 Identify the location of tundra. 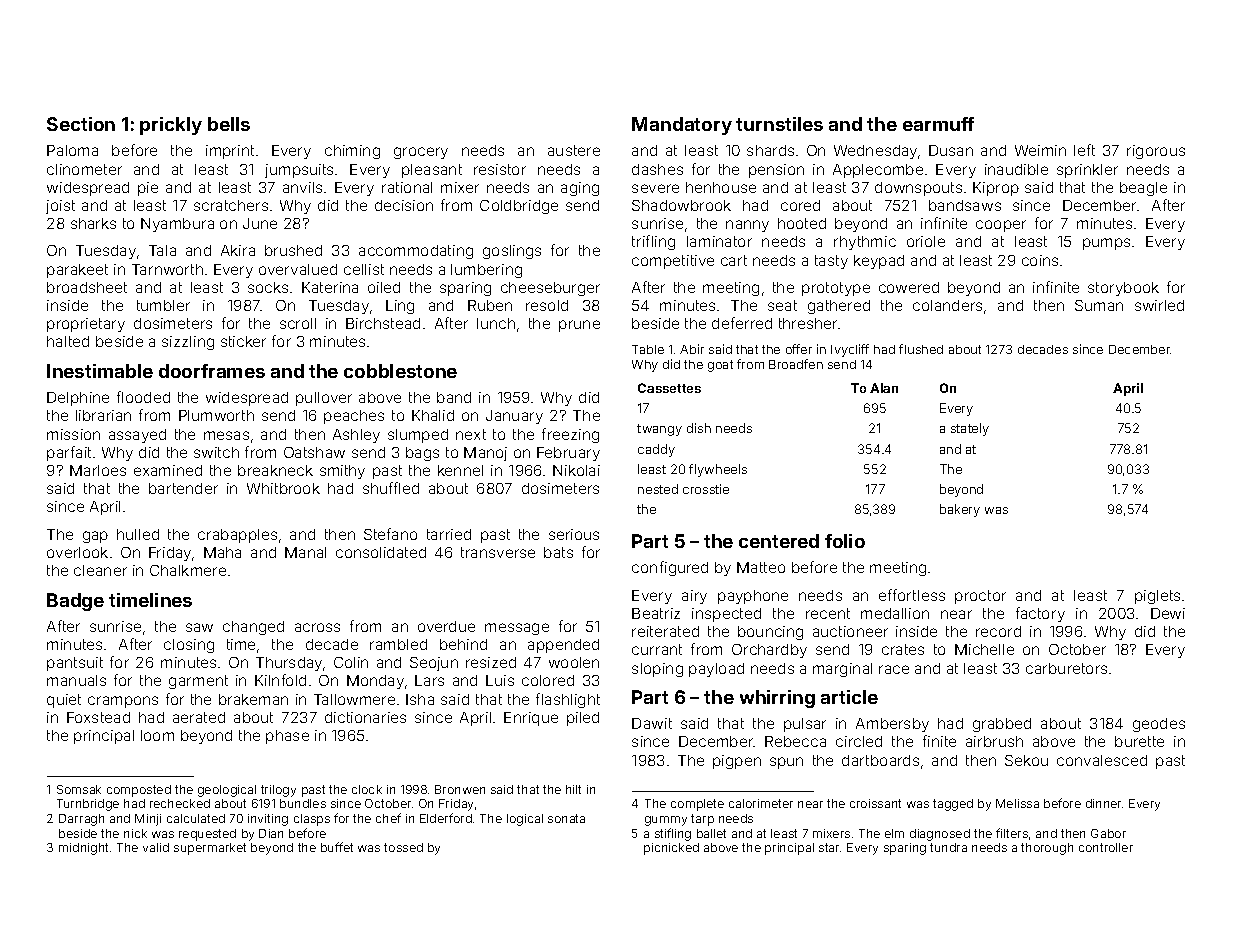
(948, 847).
